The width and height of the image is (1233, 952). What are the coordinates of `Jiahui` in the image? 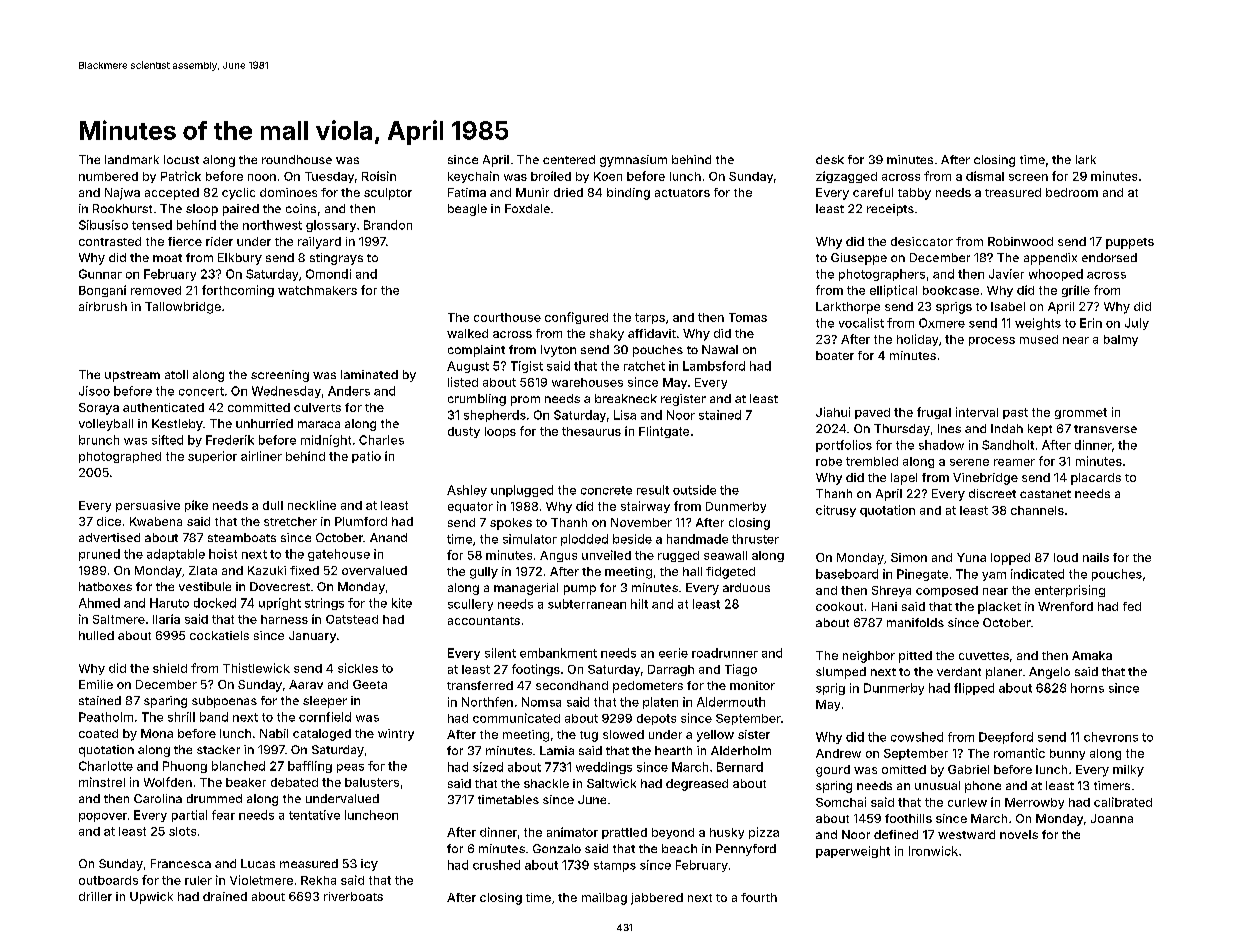 It's located at (833, 412).
